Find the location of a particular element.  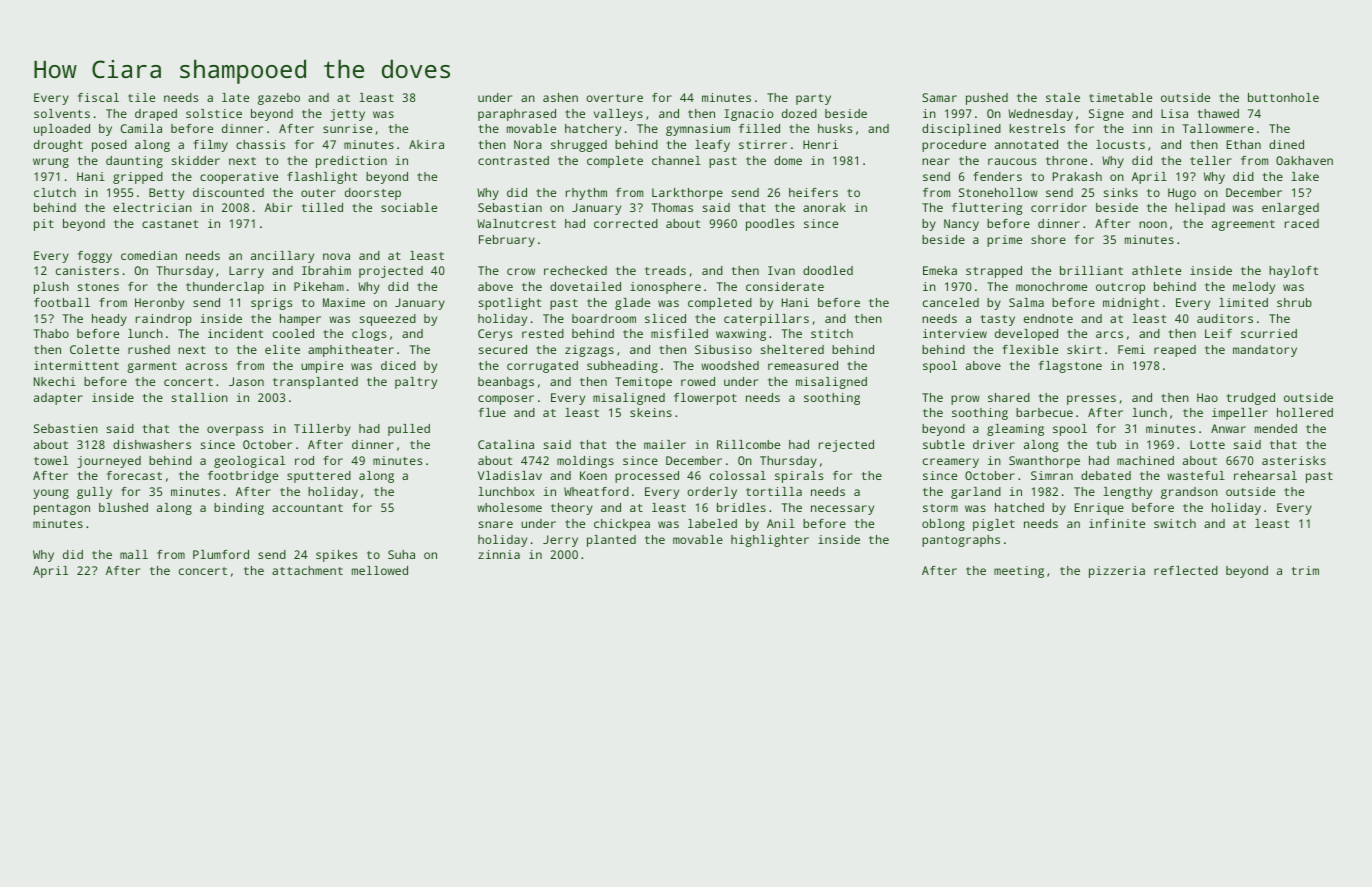

heifers is located at coordinates (813, 192).
